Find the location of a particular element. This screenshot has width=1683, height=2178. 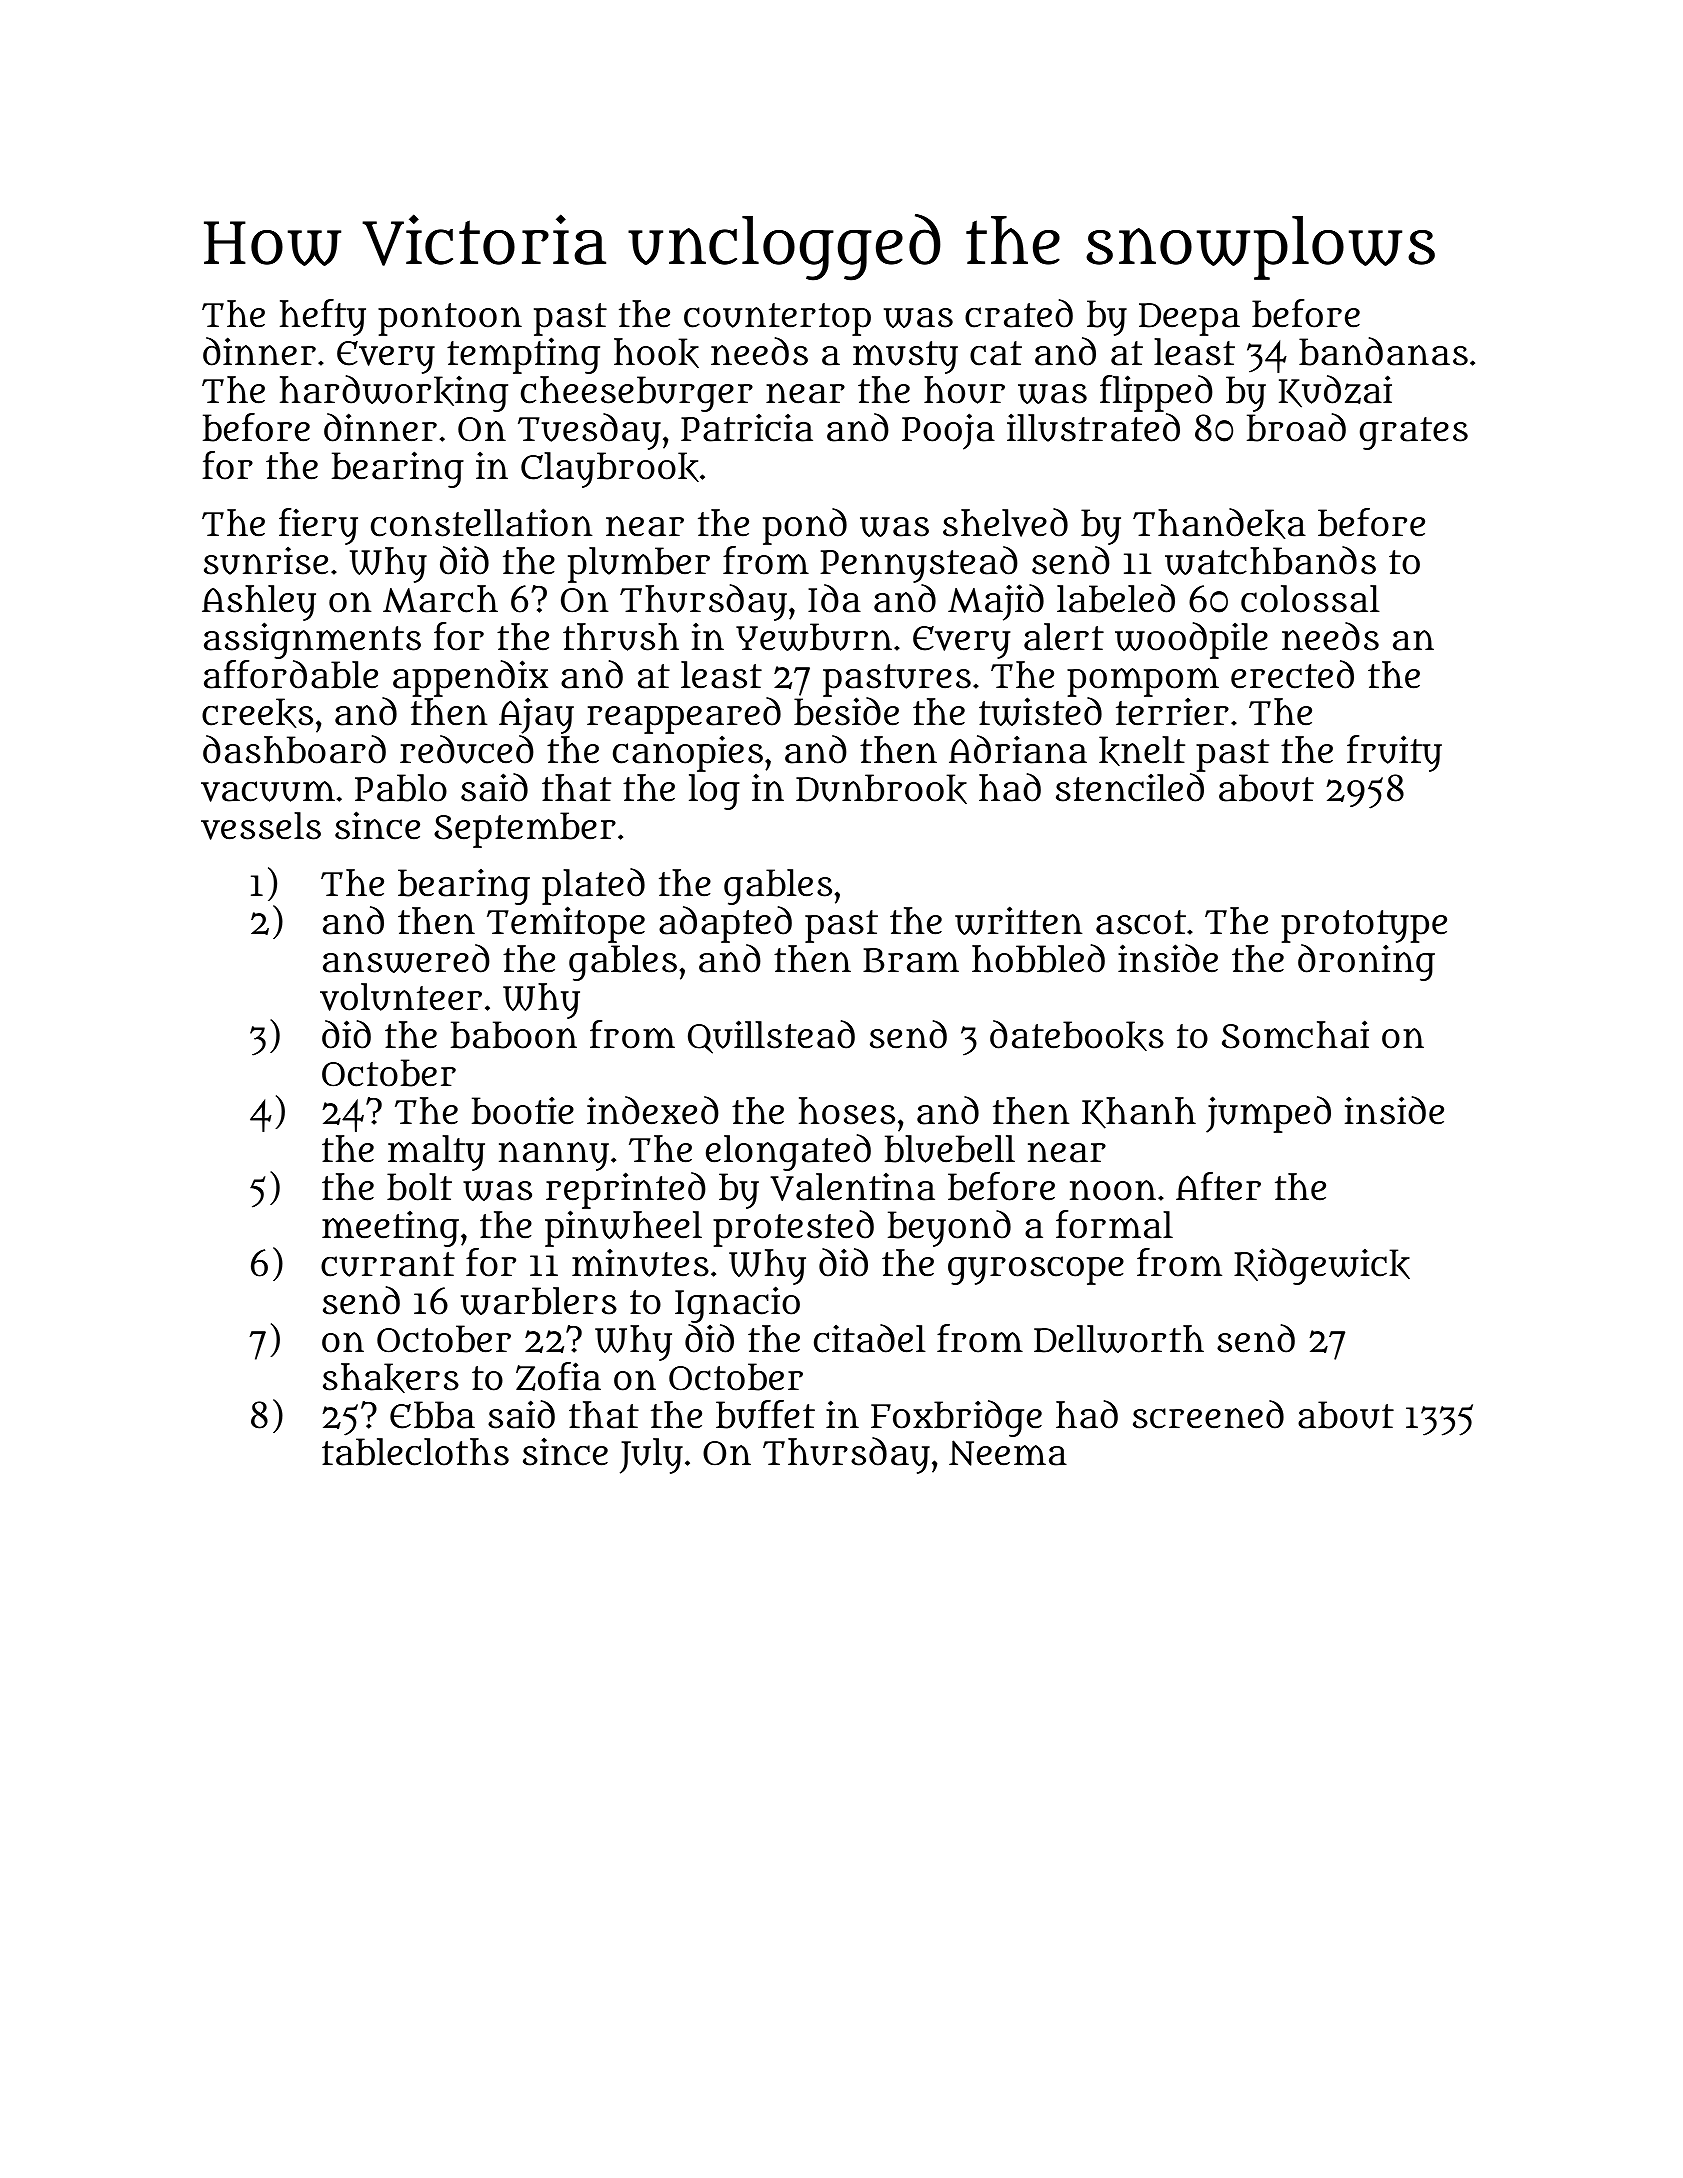

July is located at coordinates (651, 1456).
